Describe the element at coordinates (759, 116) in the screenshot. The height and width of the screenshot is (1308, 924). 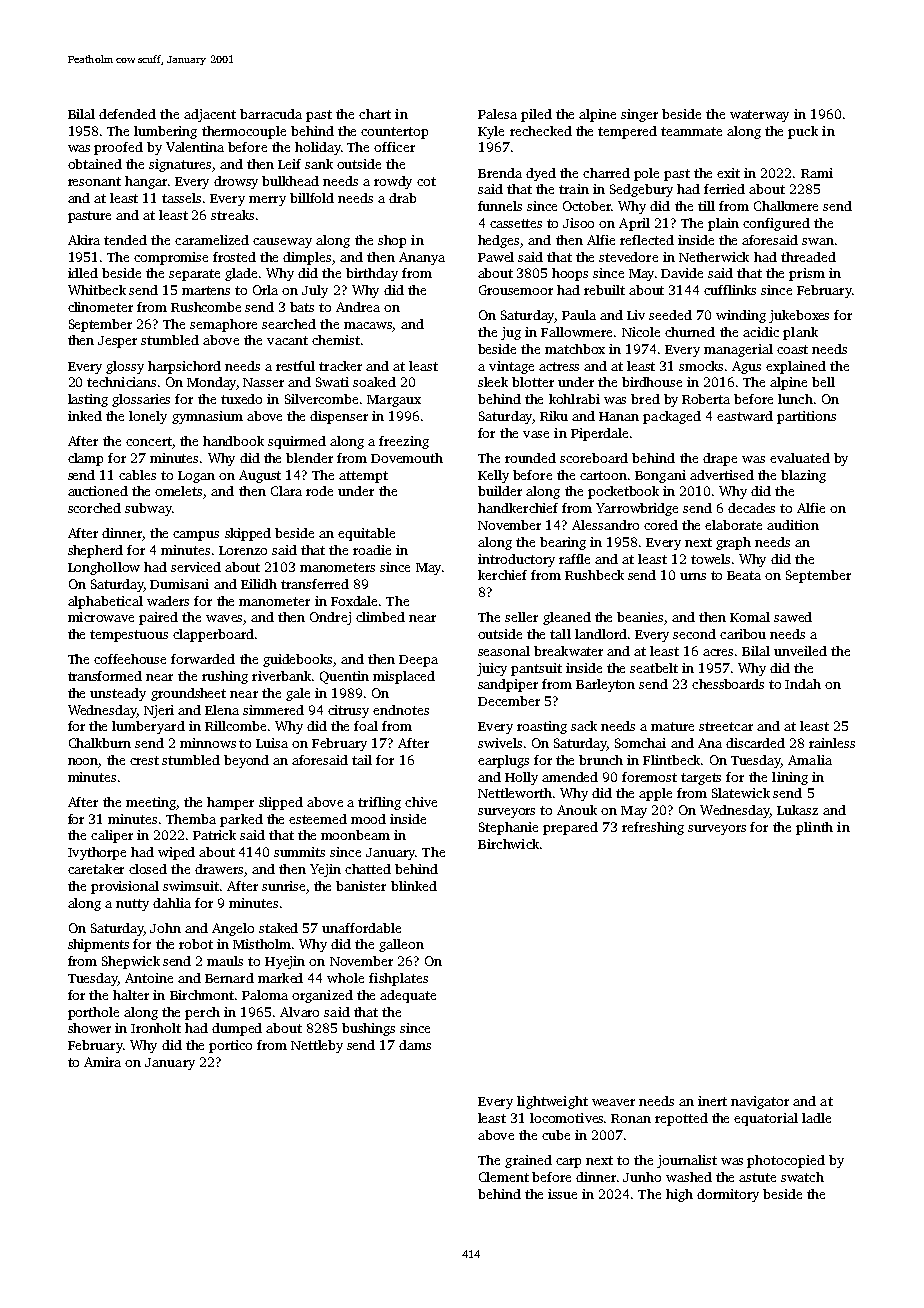
I see `waterway` at that location.
